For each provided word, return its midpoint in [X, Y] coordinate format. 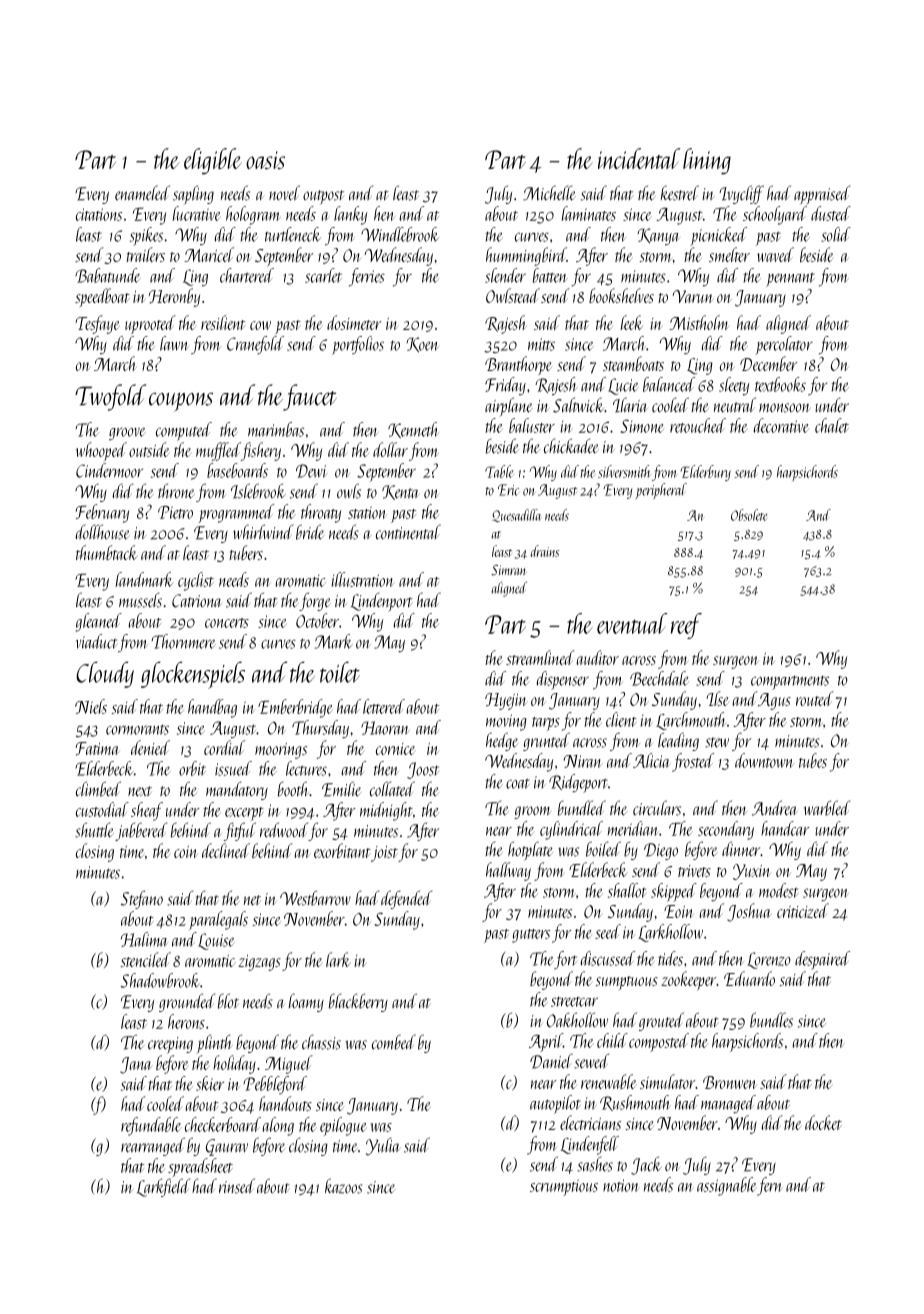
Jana [136, 1065]
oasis [265, 160]
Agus [774, 701]
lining [707, 161]
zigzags [259, 963]
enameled [142, 193]
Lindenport [382, 602]
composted [659, 1042]
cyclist [196, 581]
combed [394, 1042]
